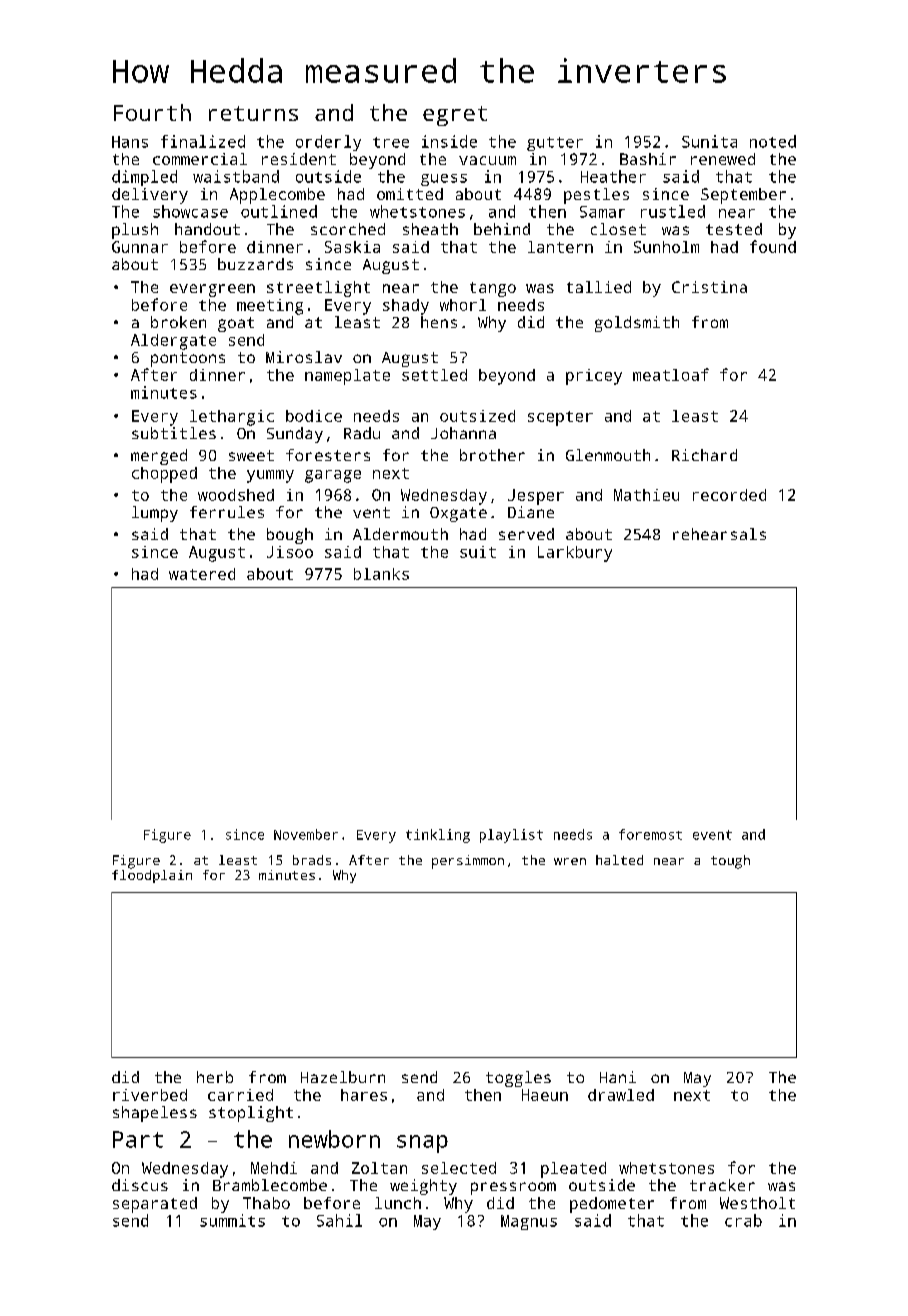  I want to click on dimpled, so click(144, 178).
